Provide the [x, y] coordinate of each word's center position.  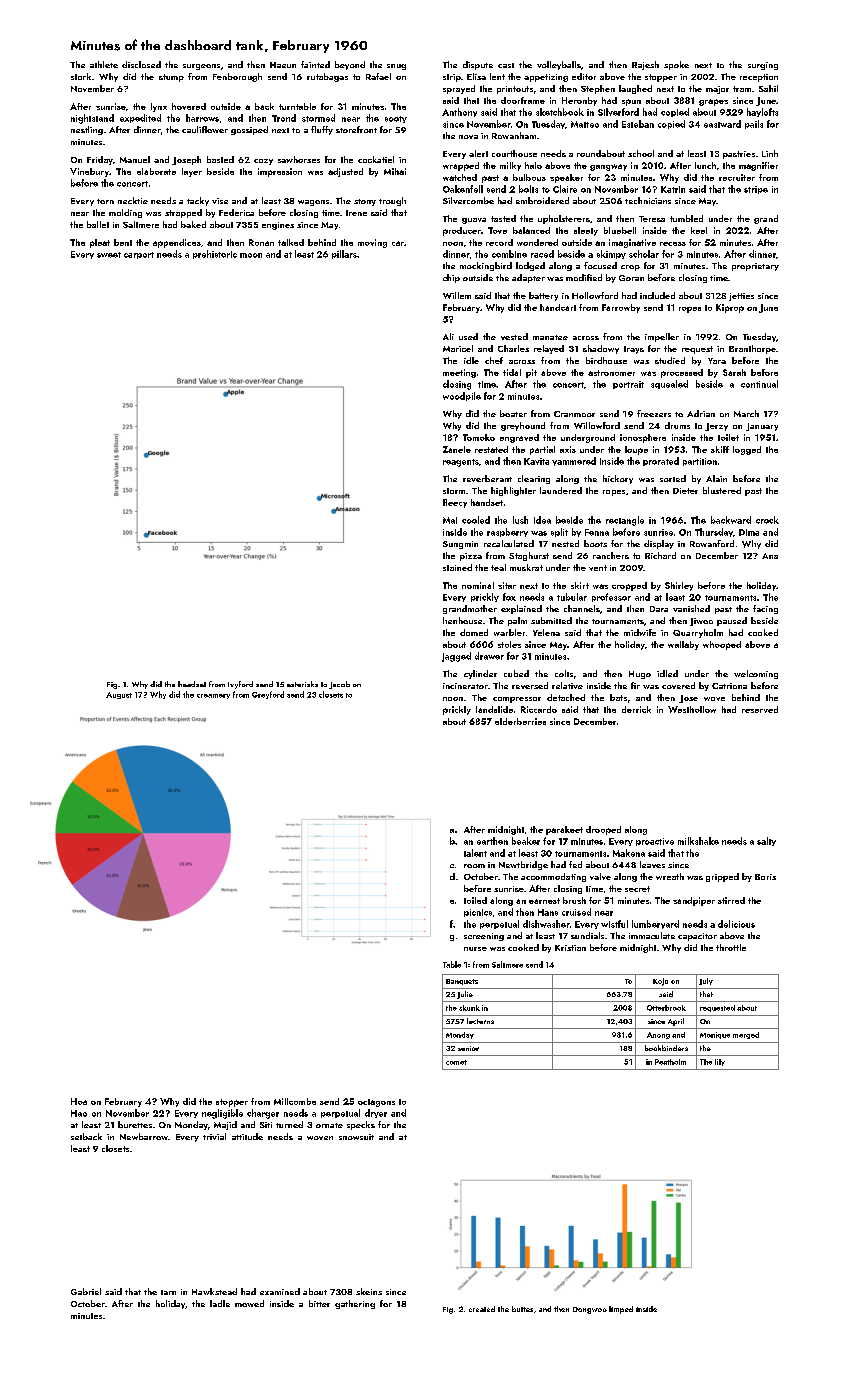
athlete [104, 64]
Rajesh [645, 65]
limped [621, 1310]
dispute [478, 65]
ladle [220, 1303]
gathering [355, 1304]
